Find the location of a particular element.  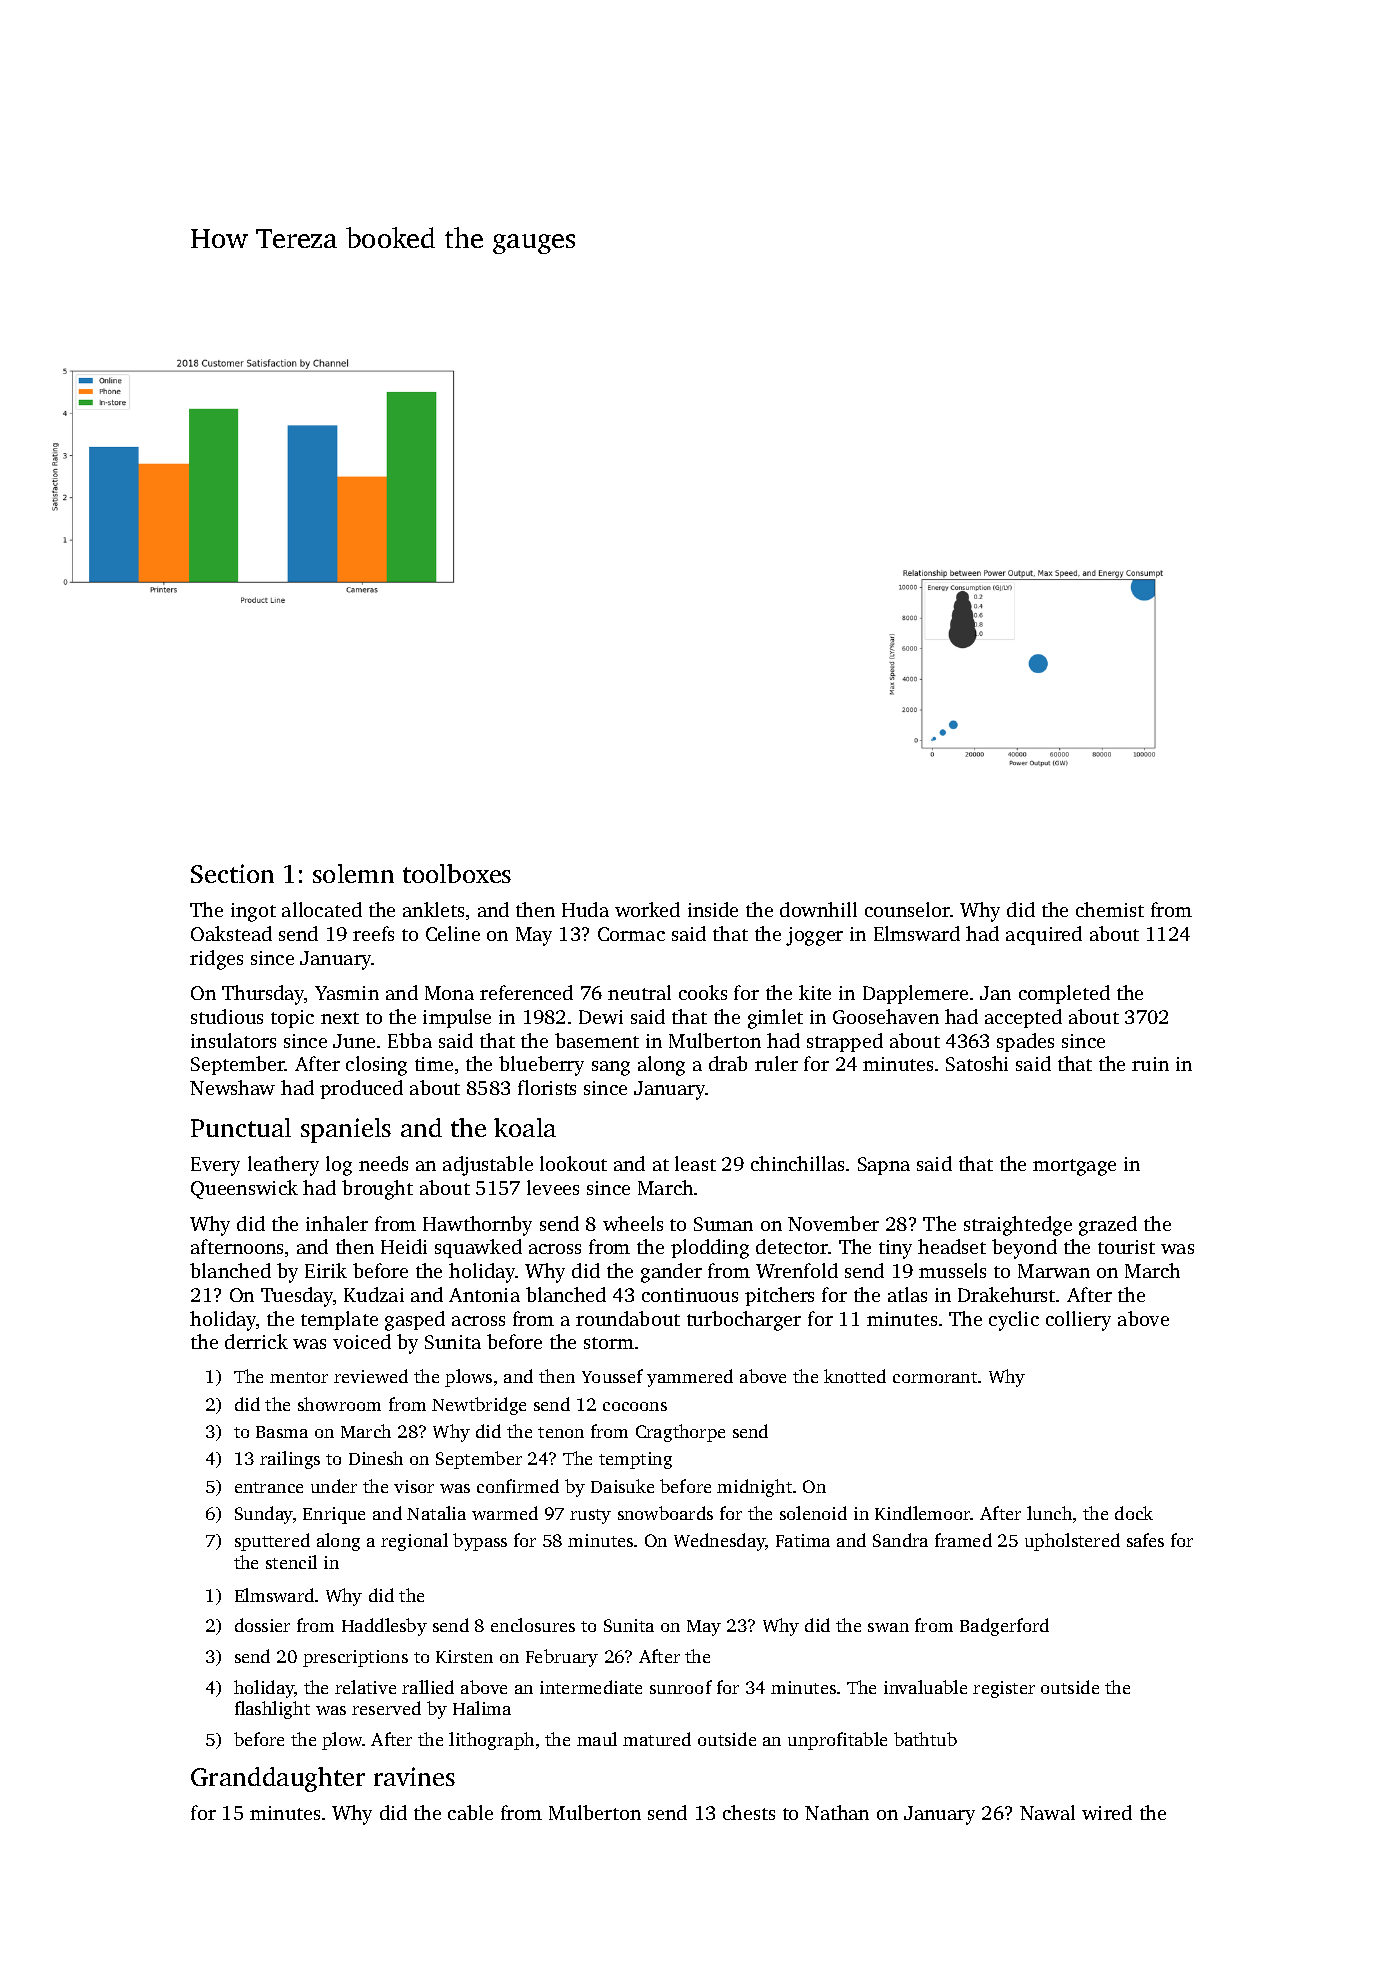

flashlight is located at coordinates (272, 1710).
